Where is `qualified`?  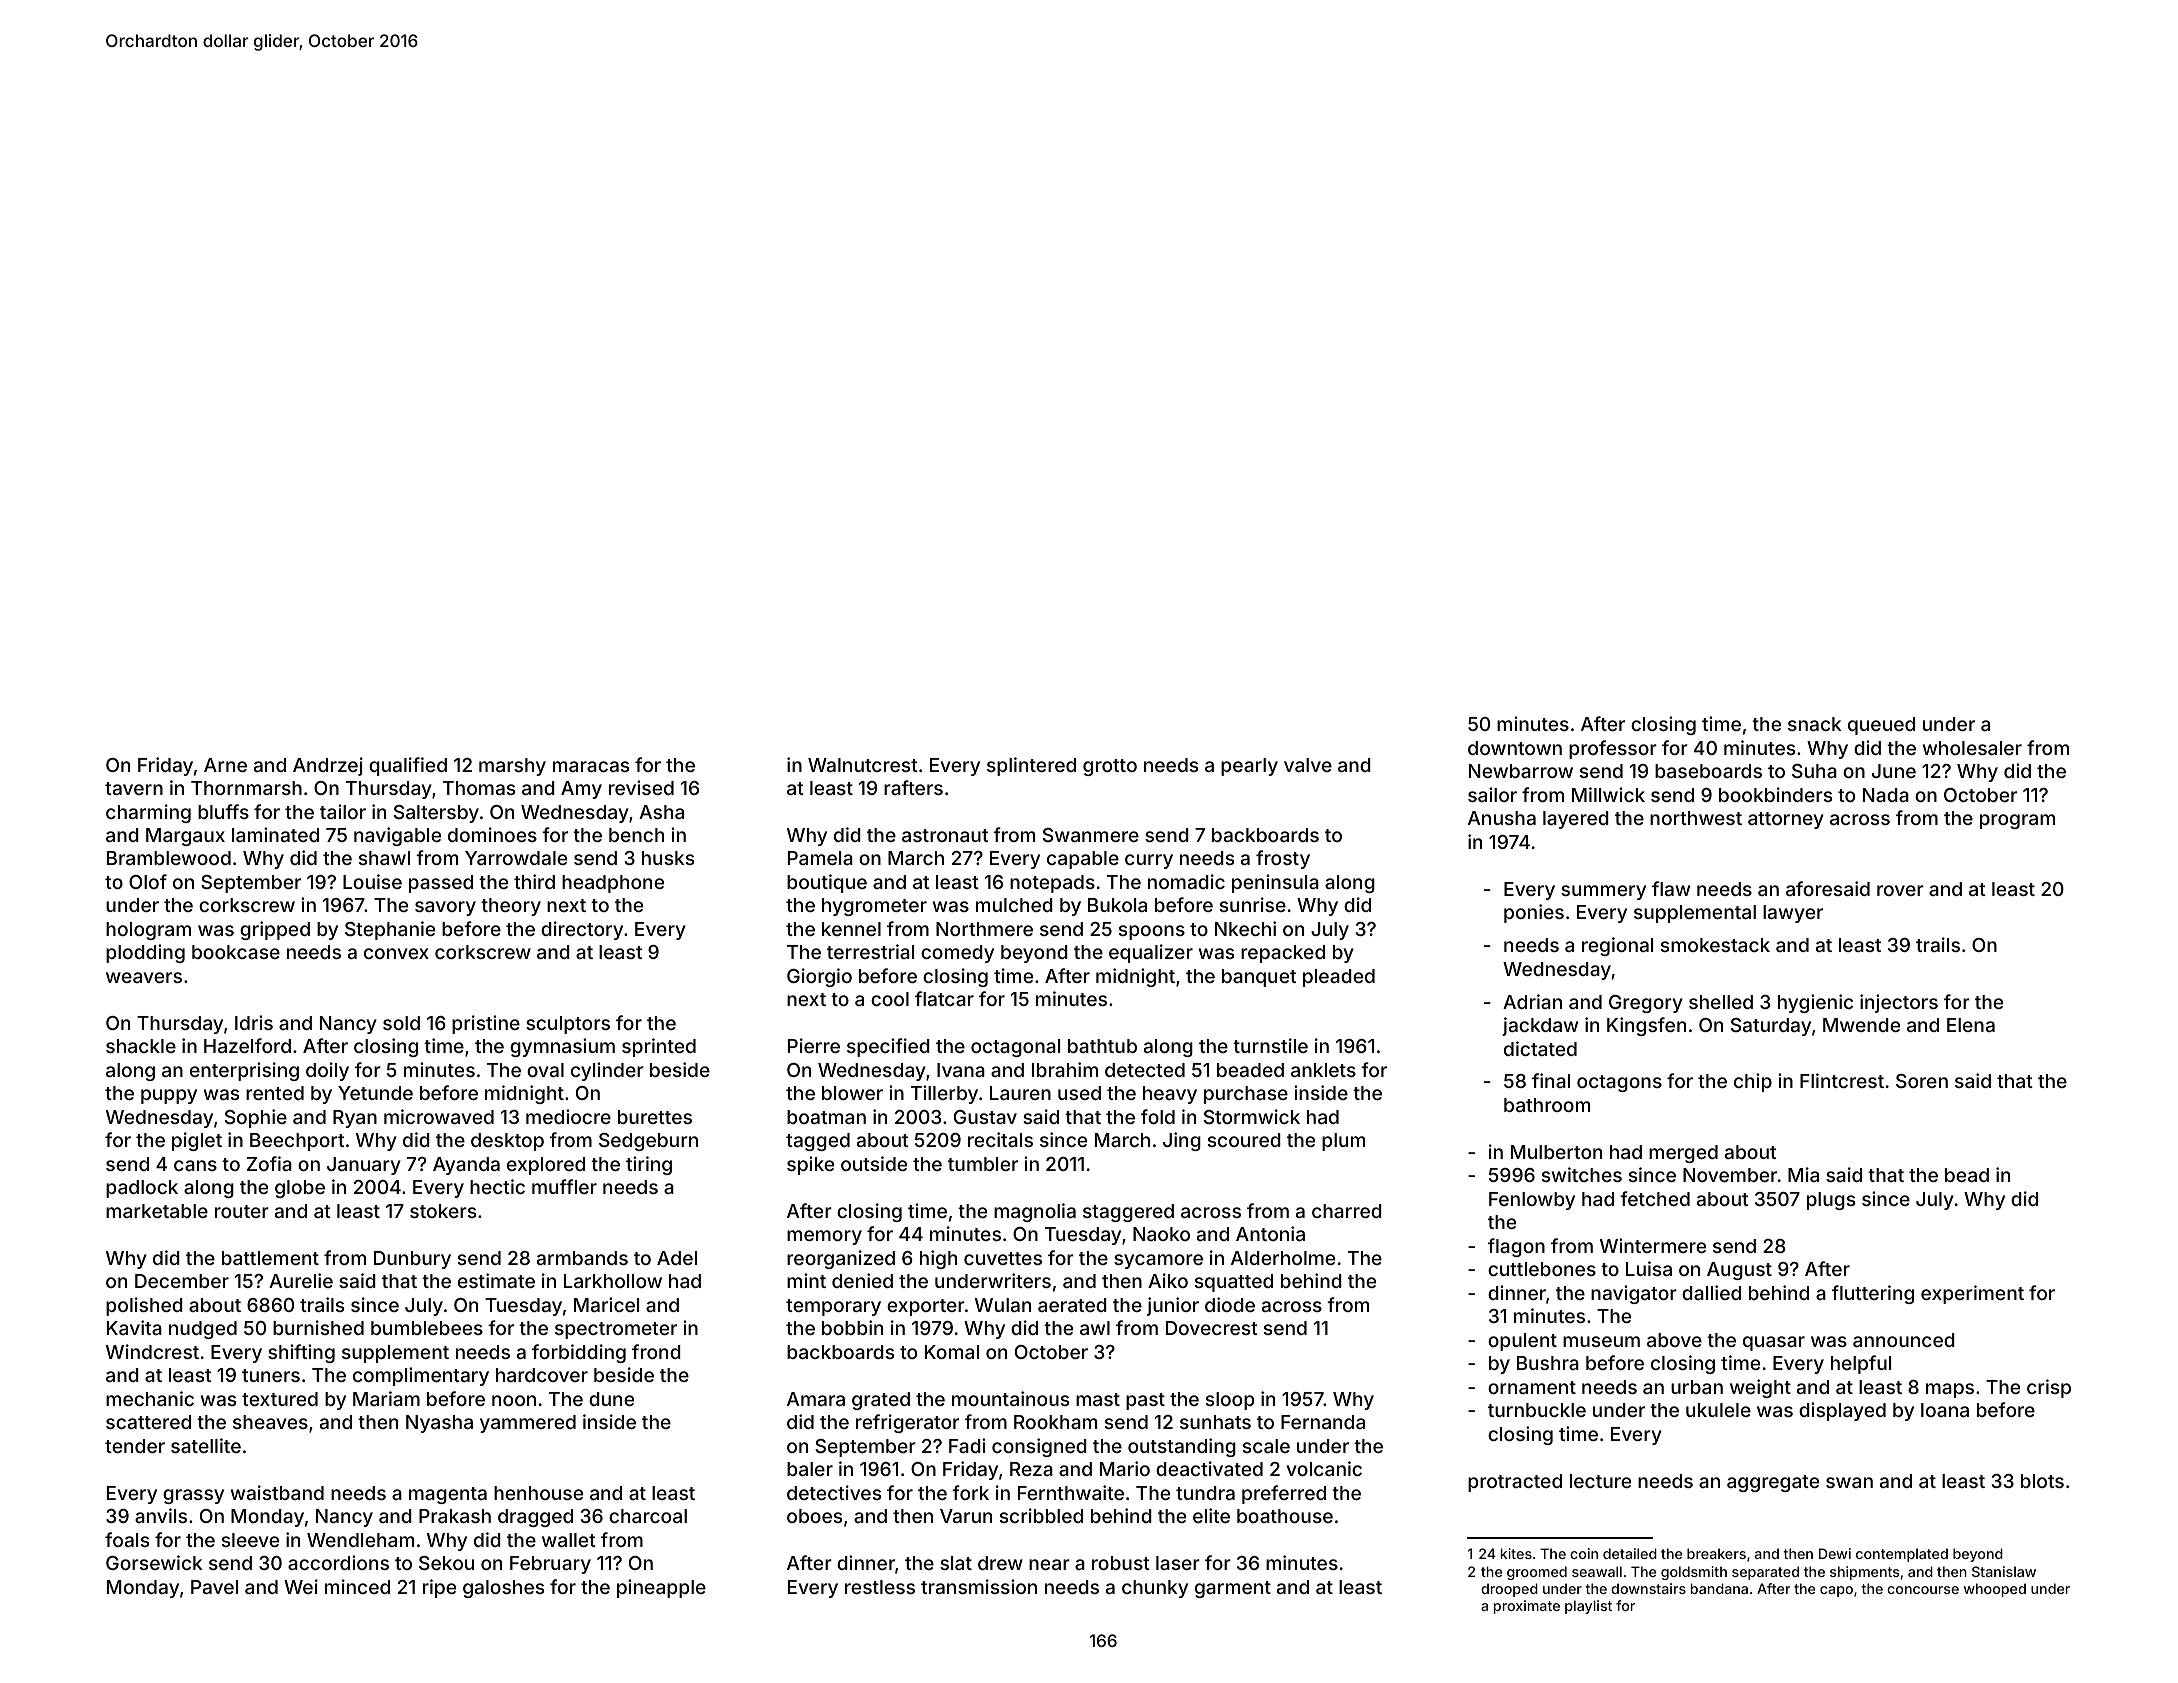 qualified is located at coordinates (408, 766).
